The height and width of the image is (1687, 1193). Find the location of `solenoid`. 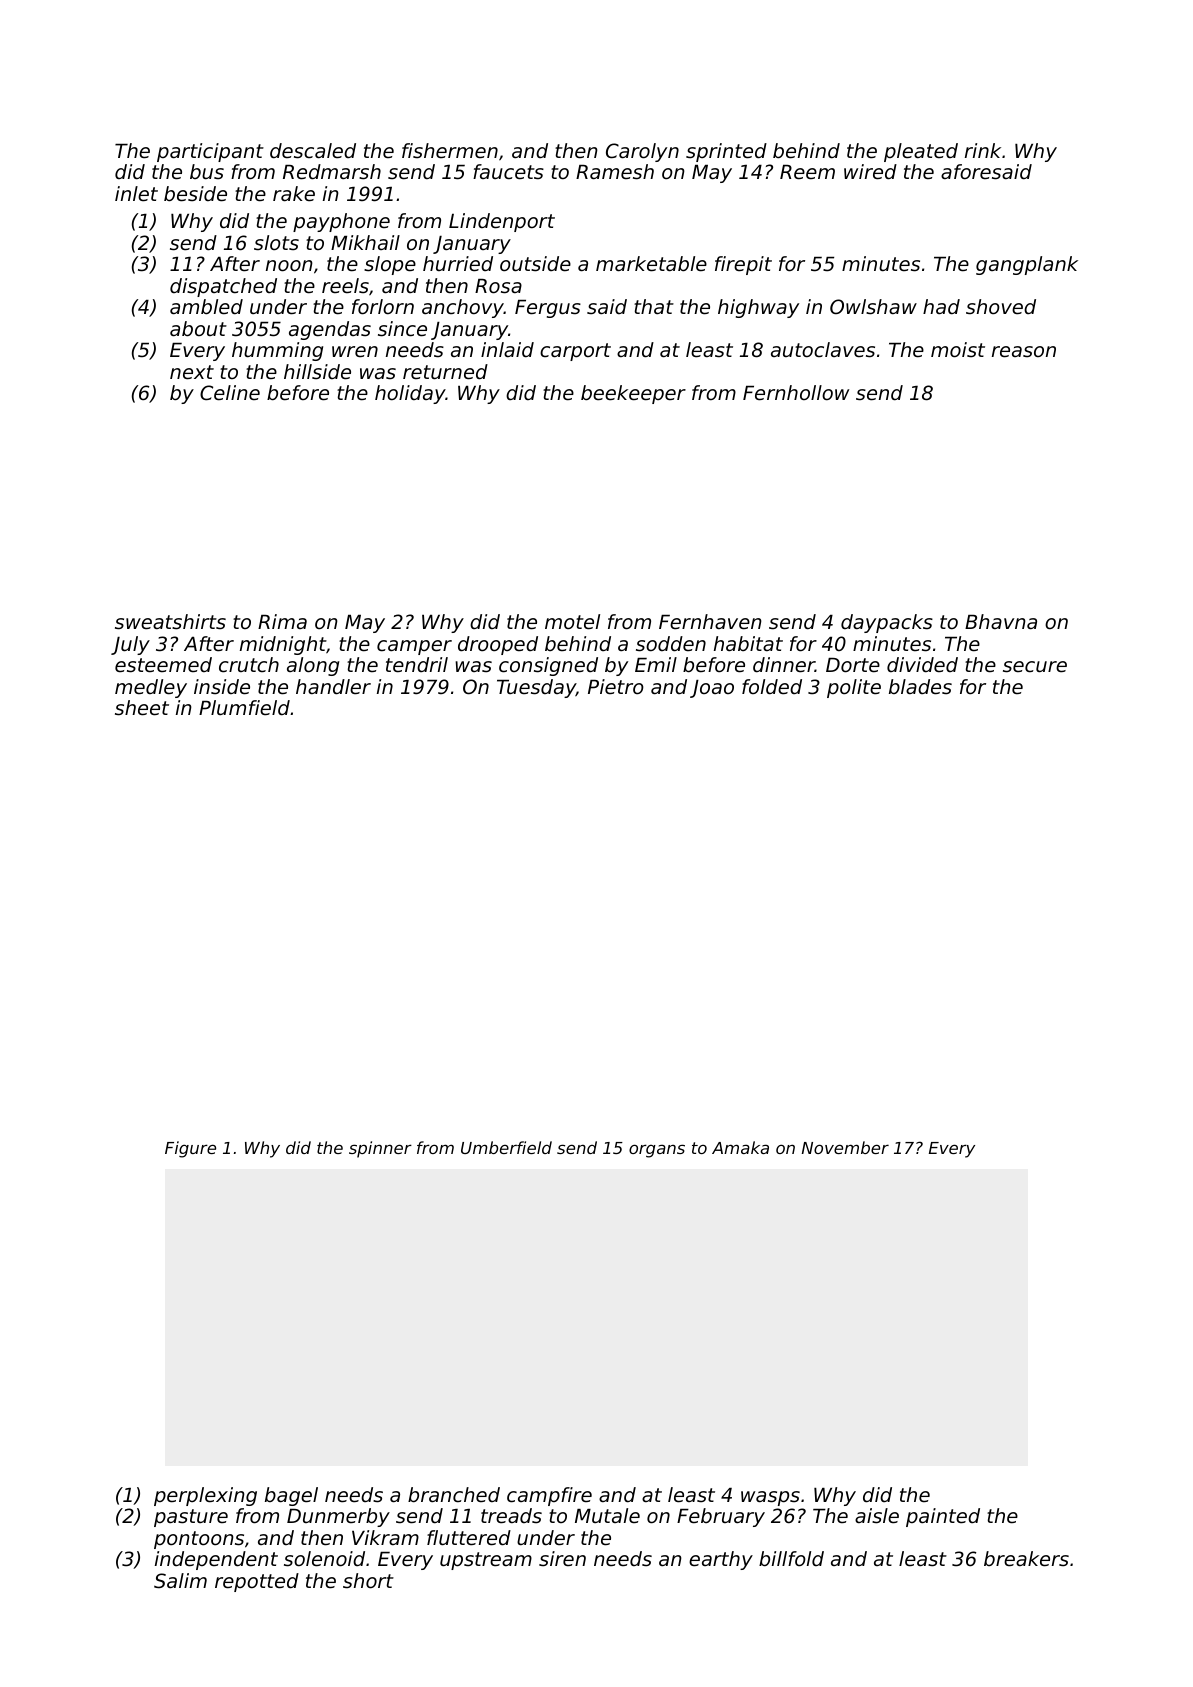

solenoid is located at coordinates (324, 1559).
